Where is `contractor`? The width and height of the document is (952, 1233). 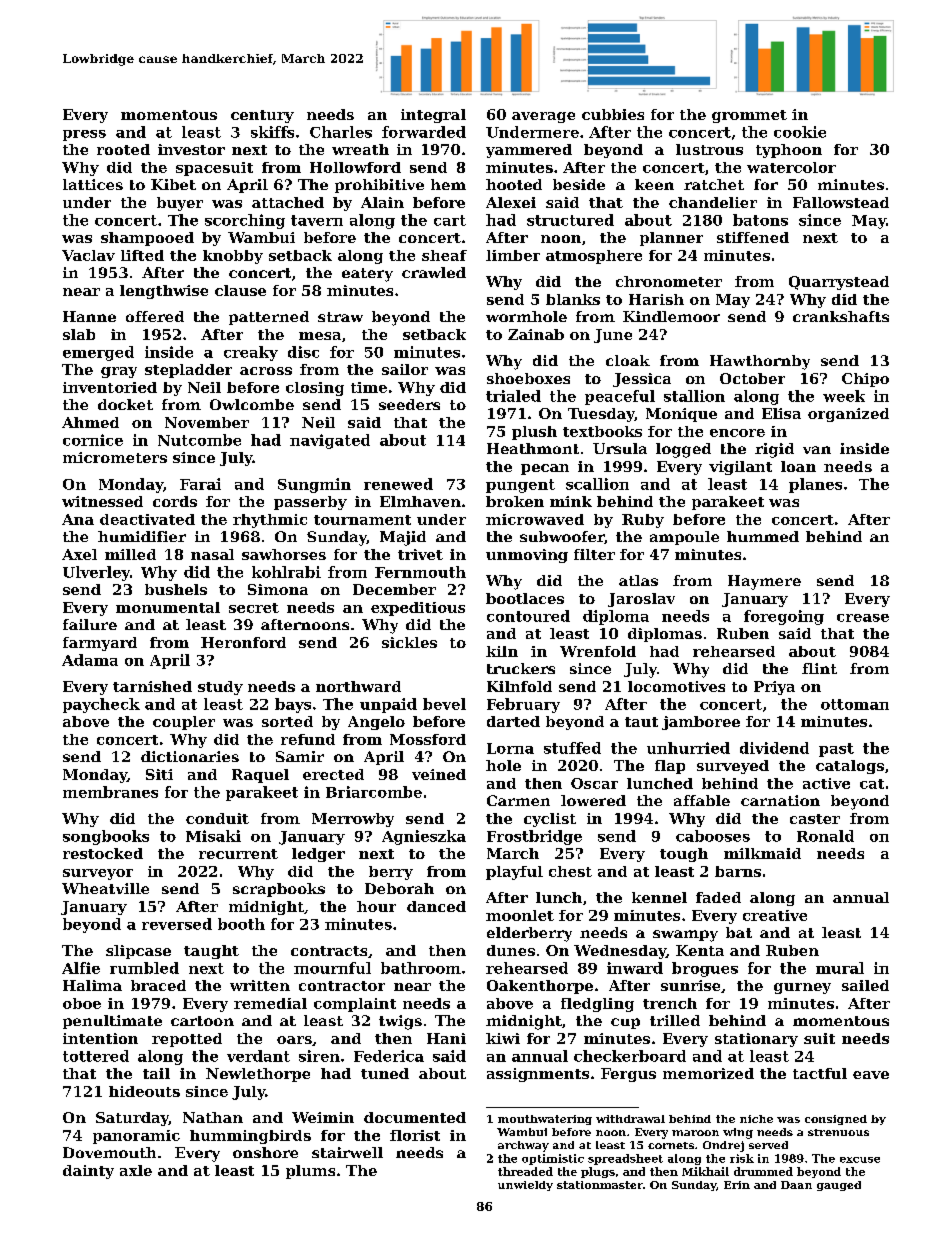 contractor is located at coordinates (342, 986).
